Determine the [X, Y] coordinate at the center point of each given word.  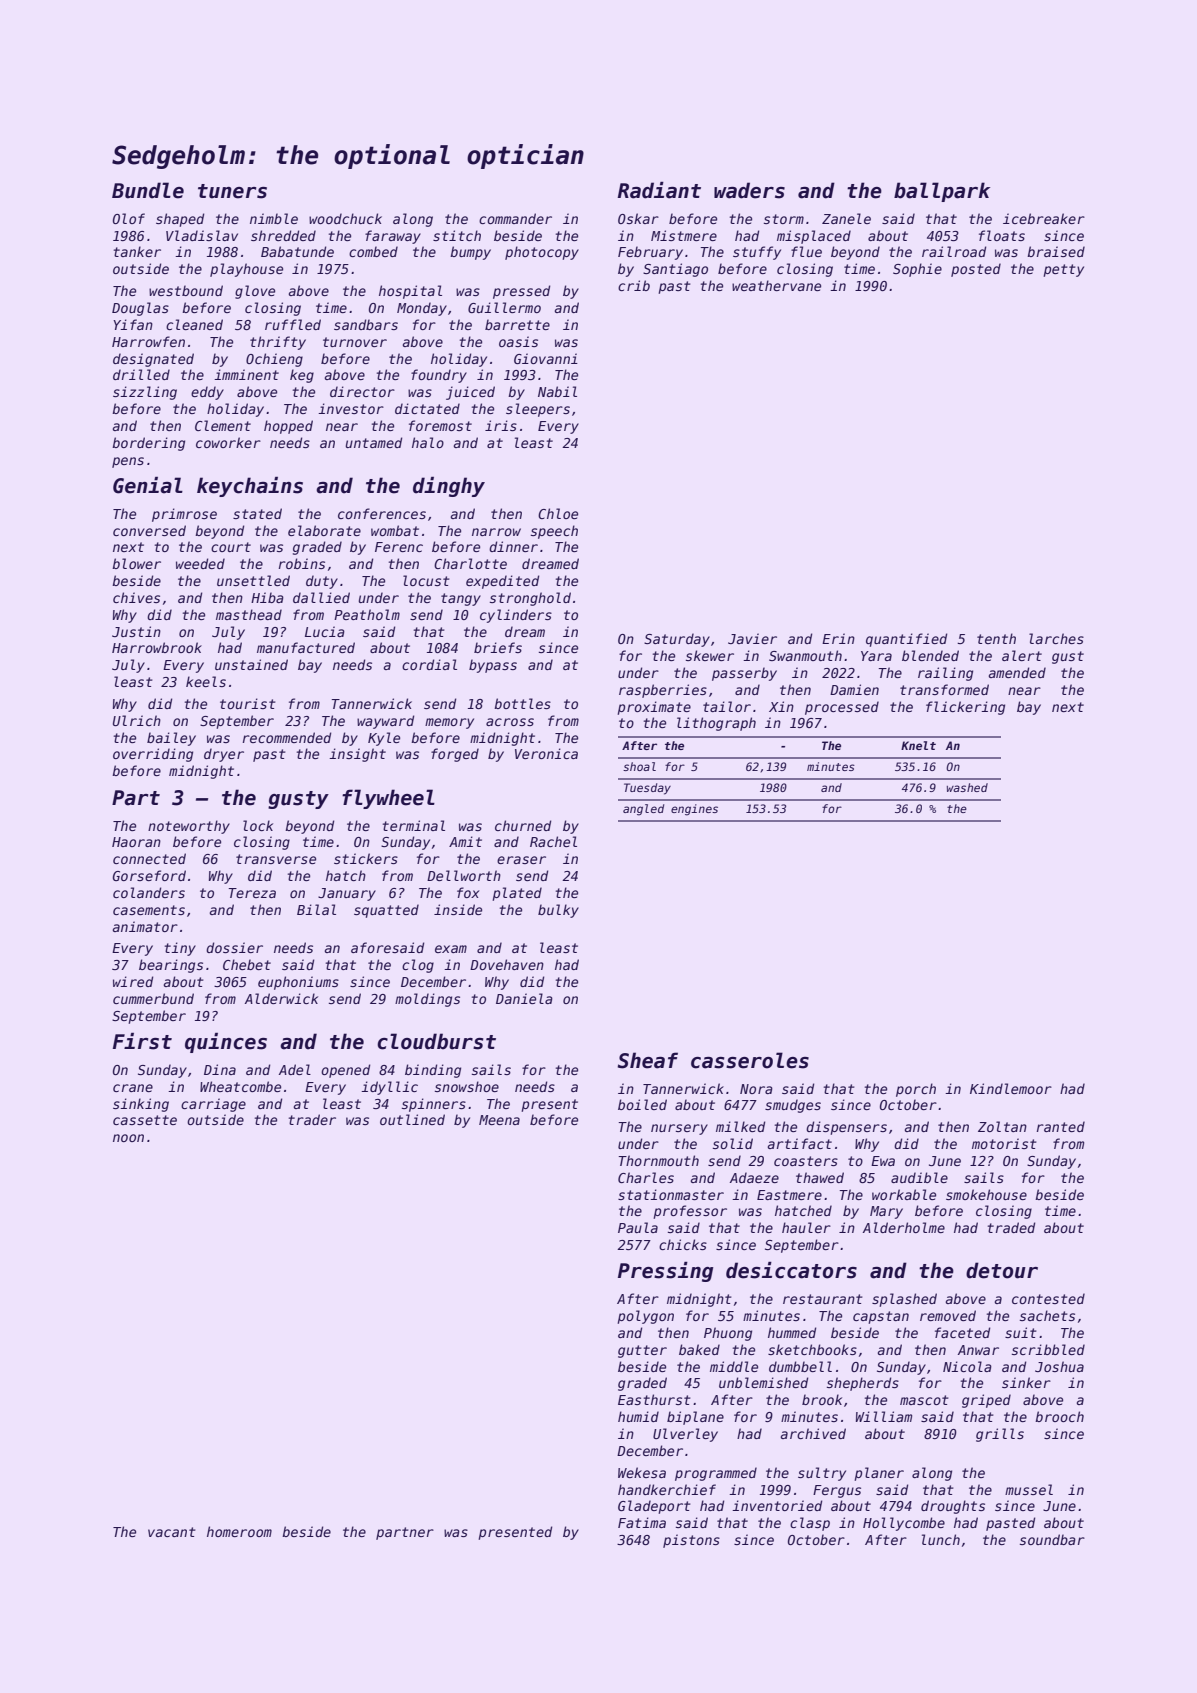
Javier [752, 638]
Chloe [558, 513]
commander [515, 218]
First [142, 1041]
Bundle [148, 190]
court [231, 547]
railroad [954, 251]
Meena [499, 1120]
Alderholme [904, 1227]
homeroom [239, 1531]
